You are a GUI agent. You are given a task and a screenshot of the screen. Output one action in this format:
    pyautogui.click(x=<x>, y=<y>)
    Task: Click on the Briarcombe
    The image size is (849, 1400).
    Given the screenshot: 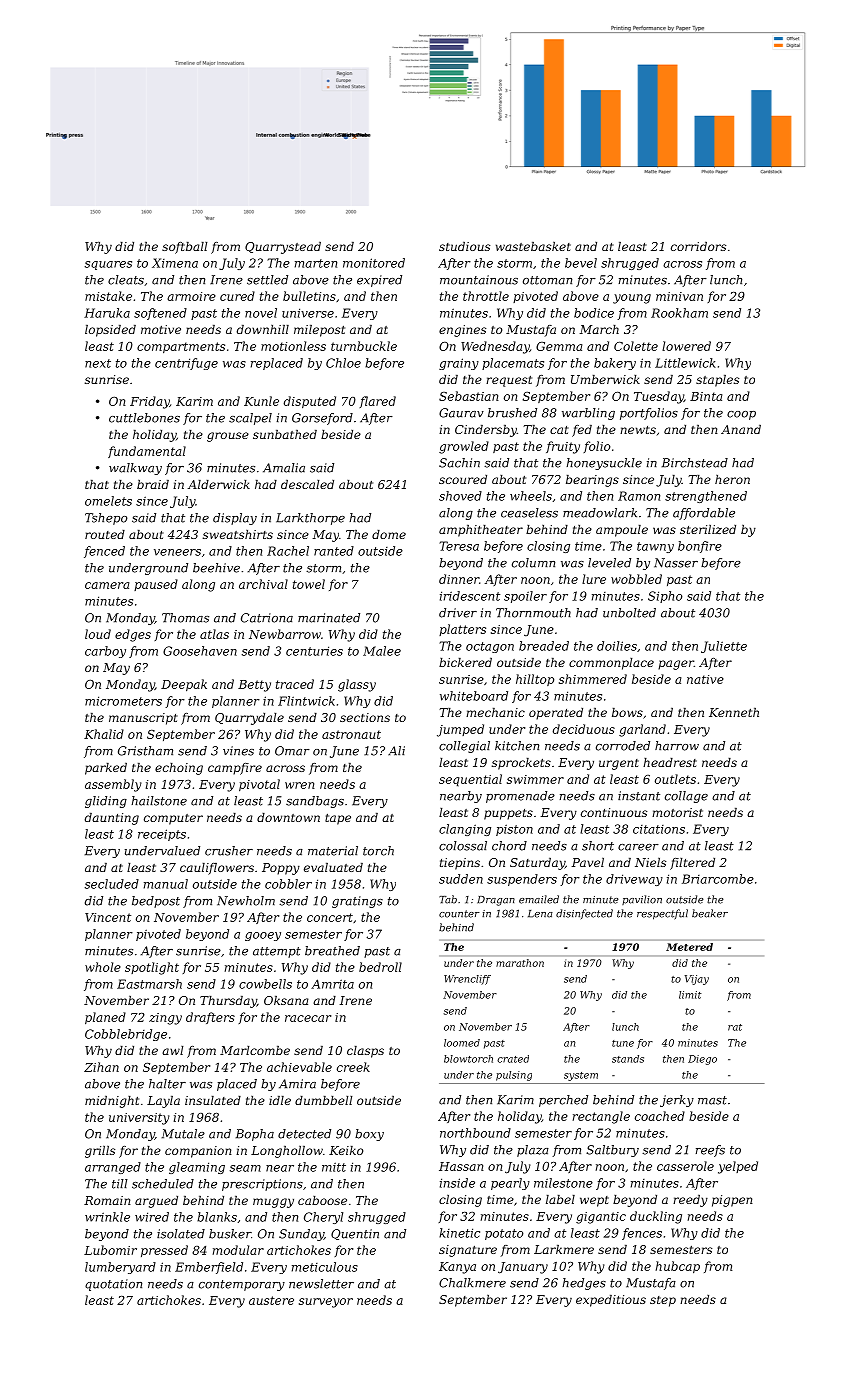 What is the action you would take?
    pyautogui.click(x=718, y=879)
